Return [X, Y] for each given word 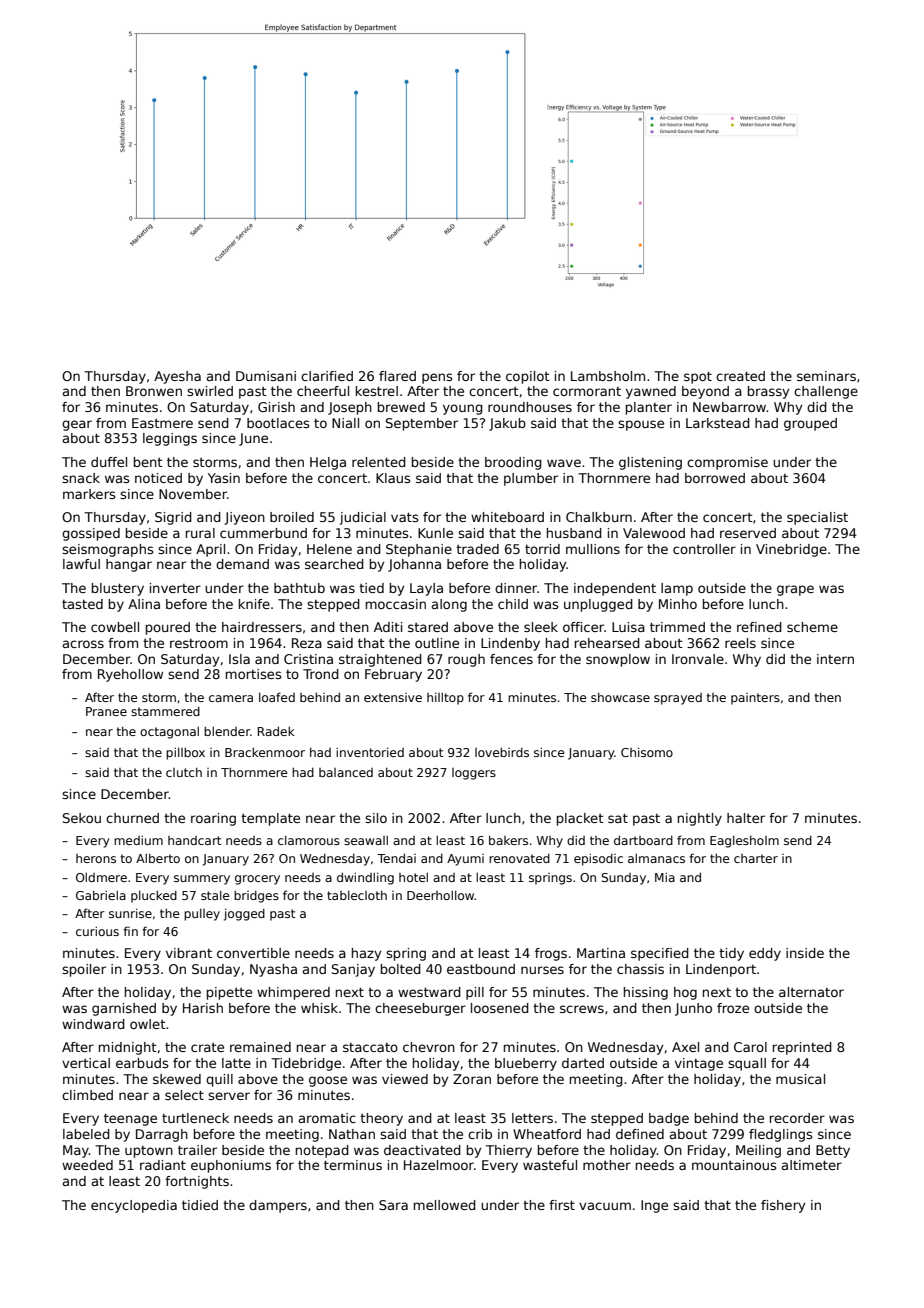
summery [202, 880]
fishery [783, 1206]
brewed [401, 407]
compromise [727, 463]
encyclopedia [134, 1206]
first [562, 1205]
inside [805, 953]
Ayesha [177, 377]
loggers [474, 774]
